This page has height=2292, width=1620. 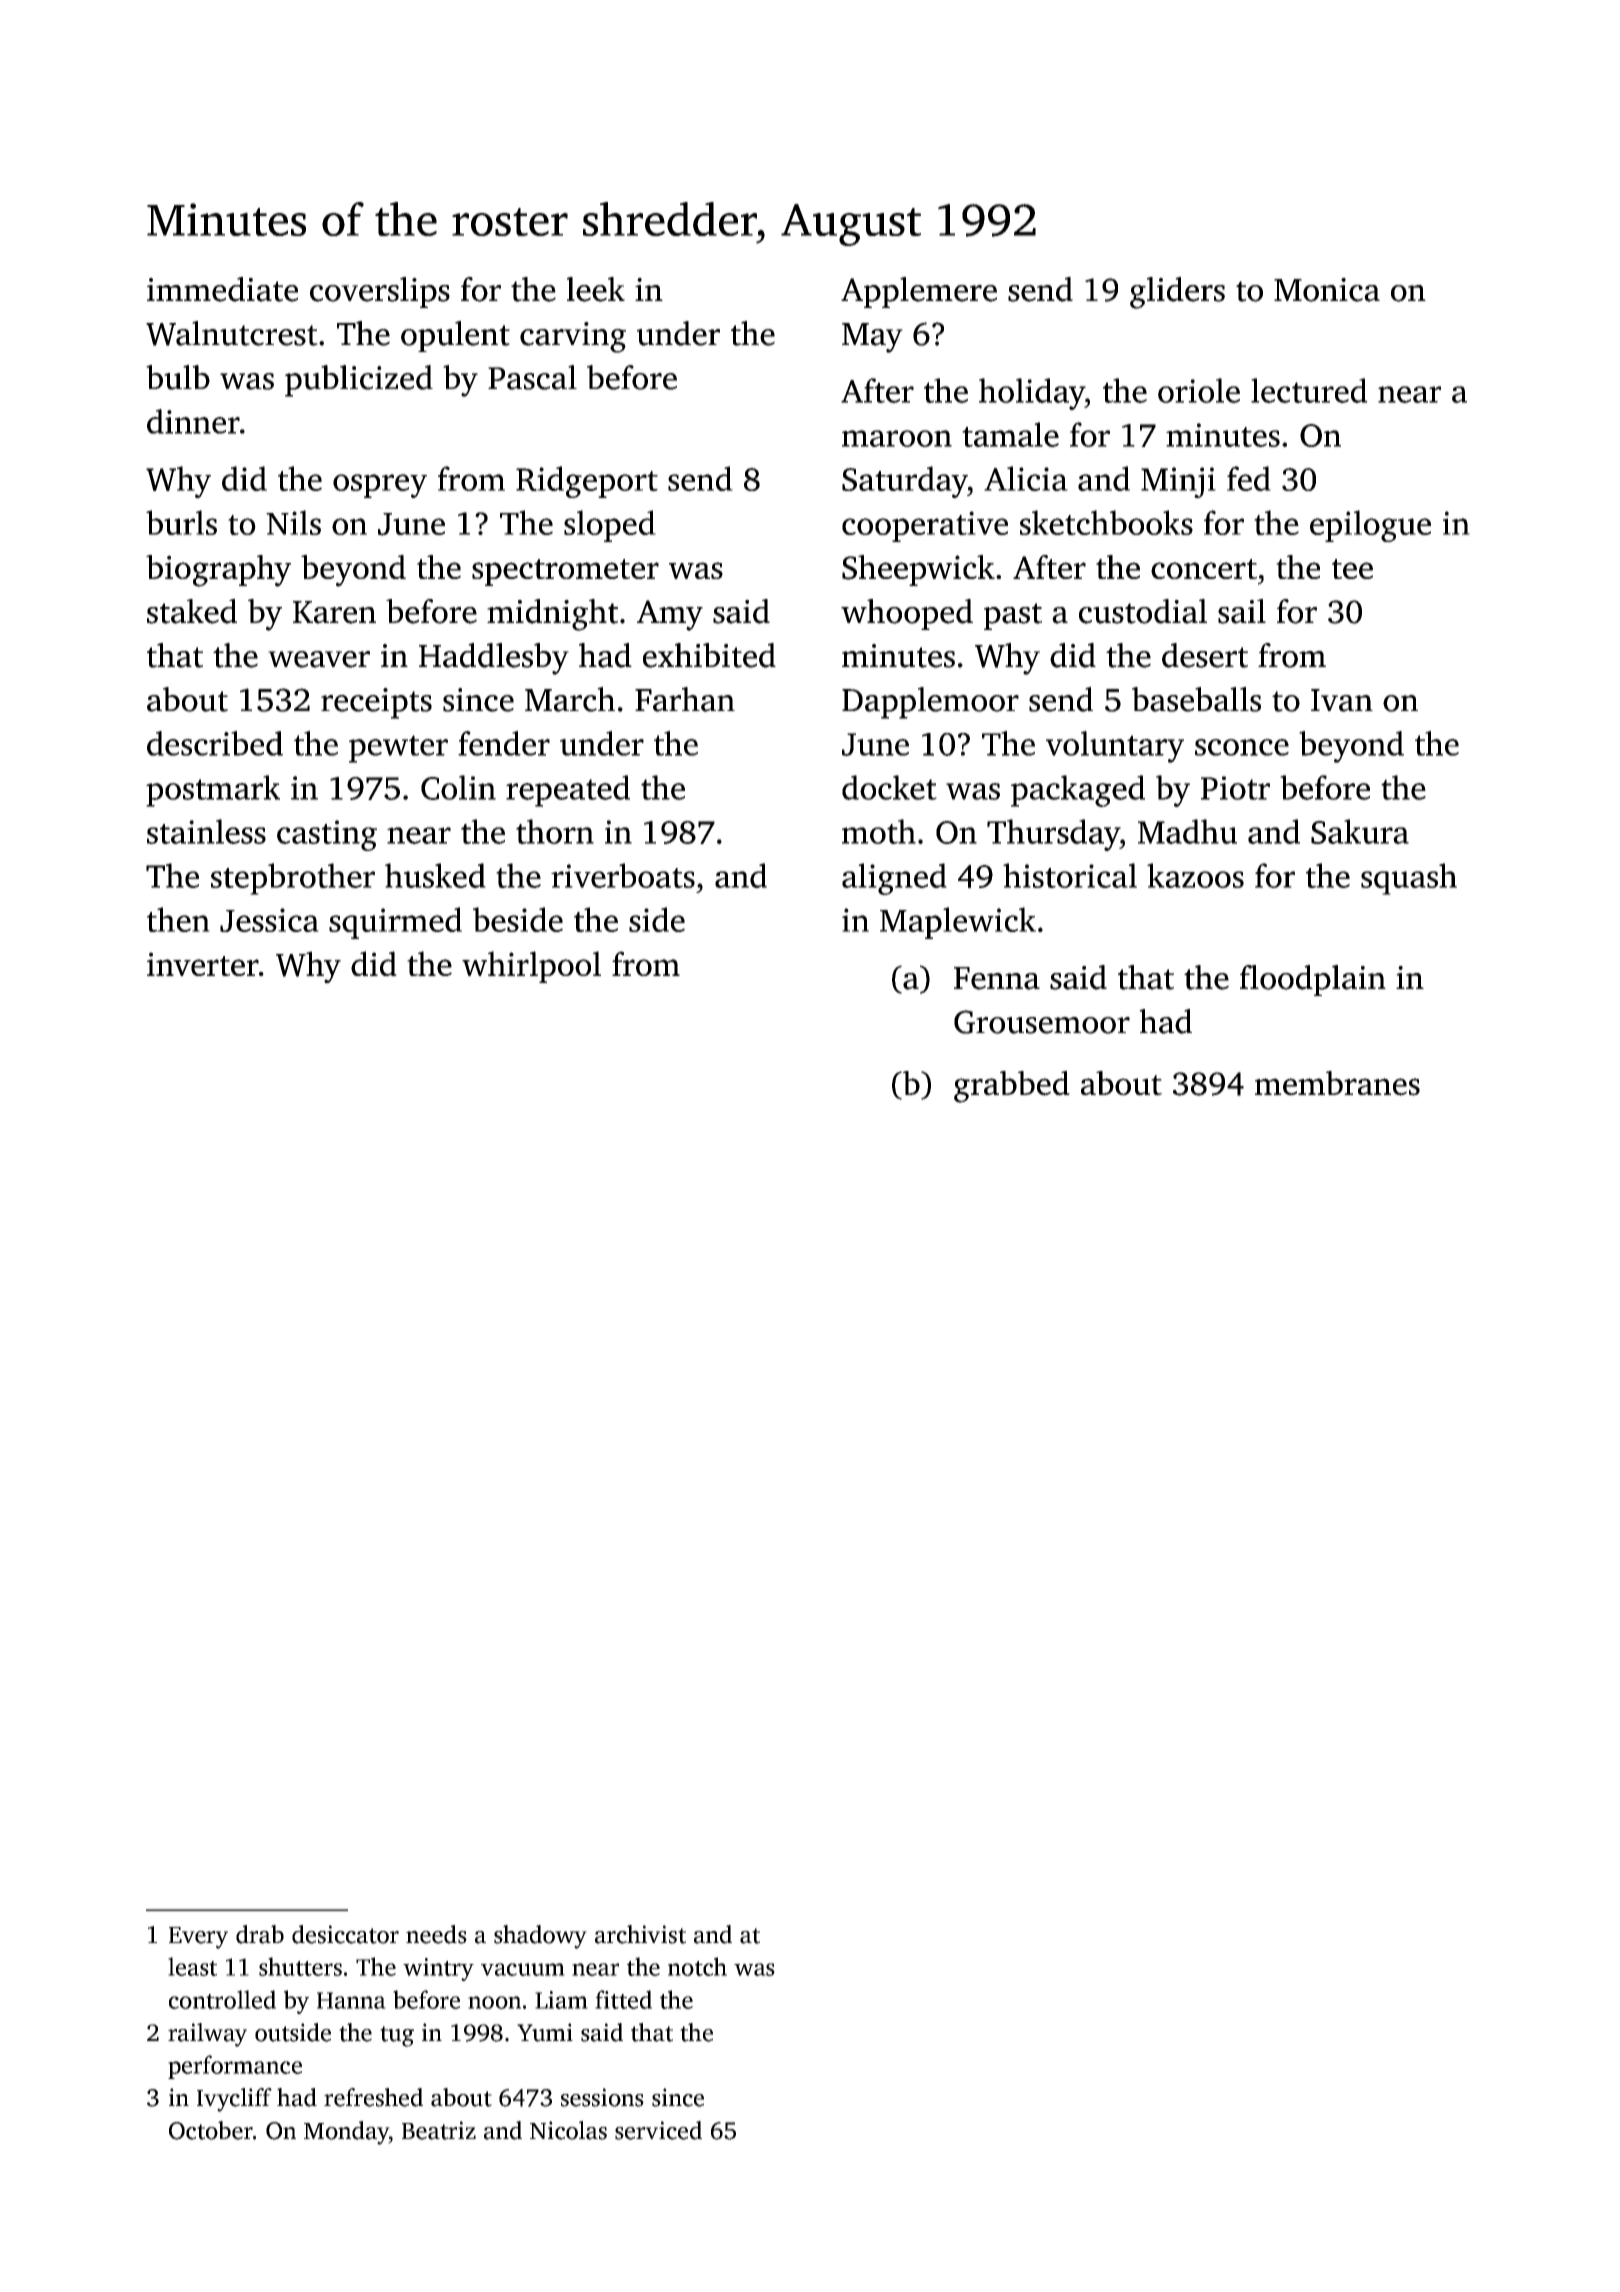 What do you see at coordinates (919, 292) in the page?
I see `Applemere` at bounding box center [919, 292].
